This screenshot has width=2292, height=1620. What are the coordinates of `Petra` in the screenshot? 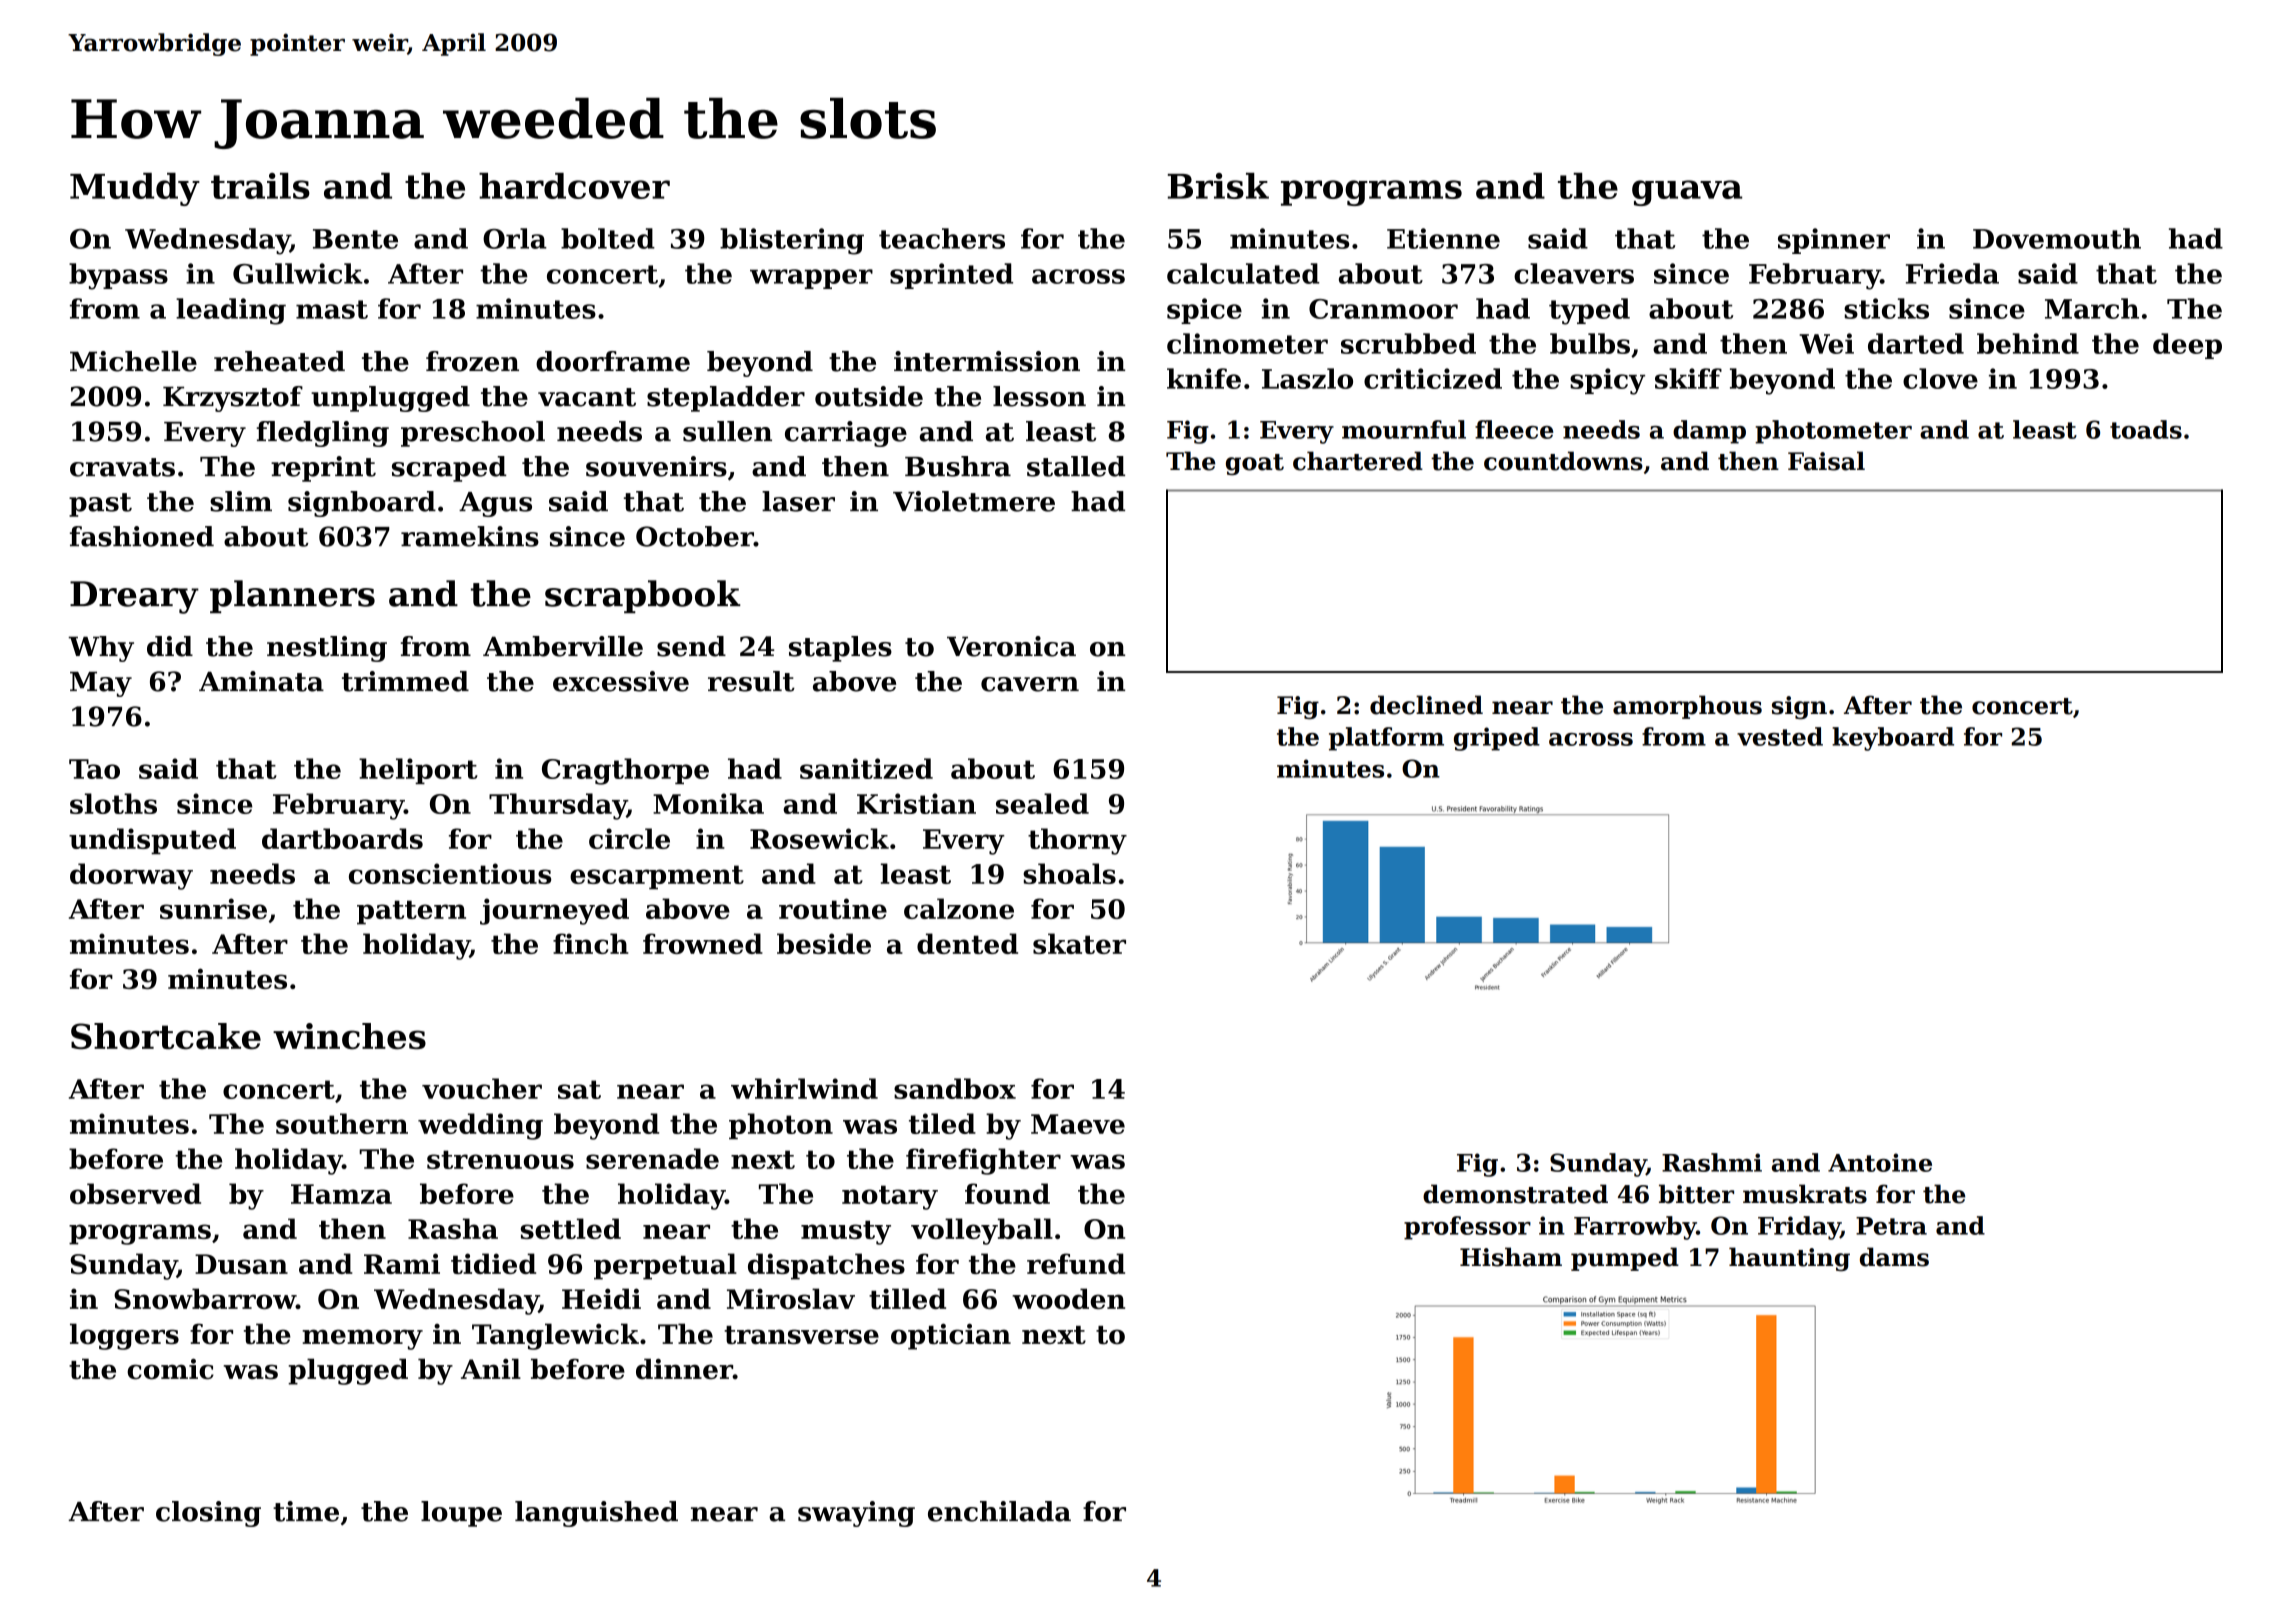 It's located at (1891, 1226).
